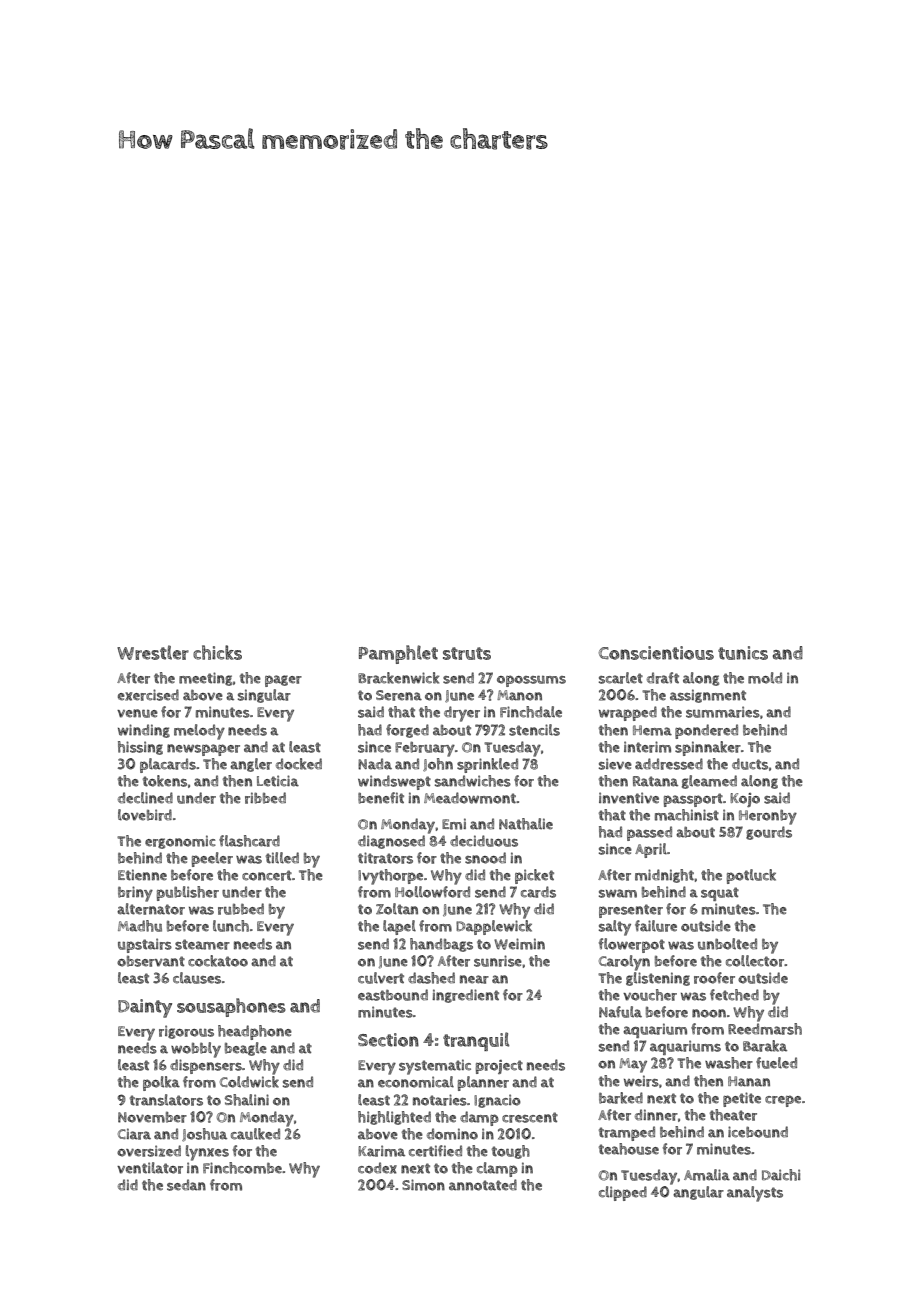  Describe the element at coordinates (381, 978) in the screenshot. I see `culvert` at that location.
